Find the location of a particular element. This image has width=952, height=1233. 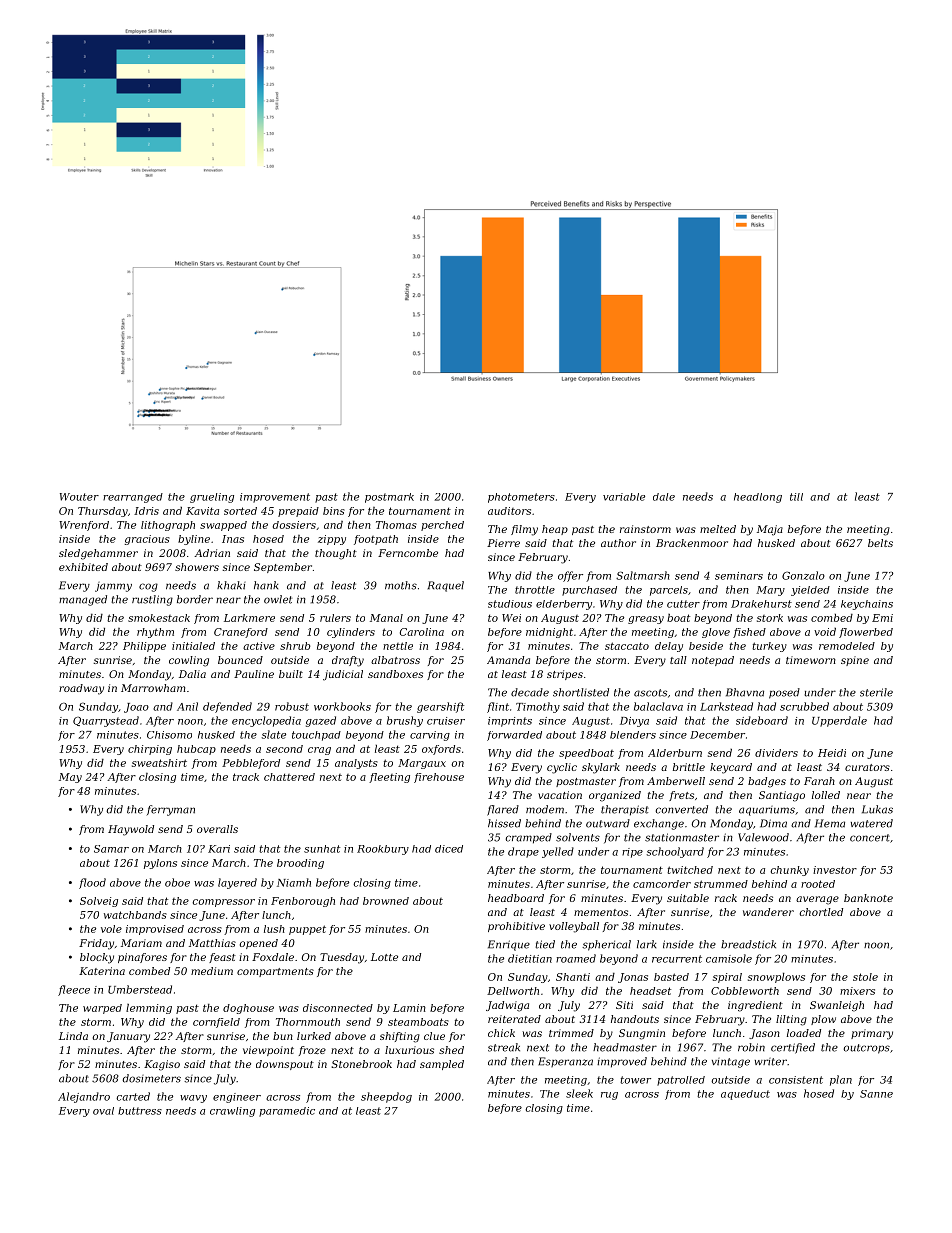

sweatshirt is located at coordinates (159, 763).
